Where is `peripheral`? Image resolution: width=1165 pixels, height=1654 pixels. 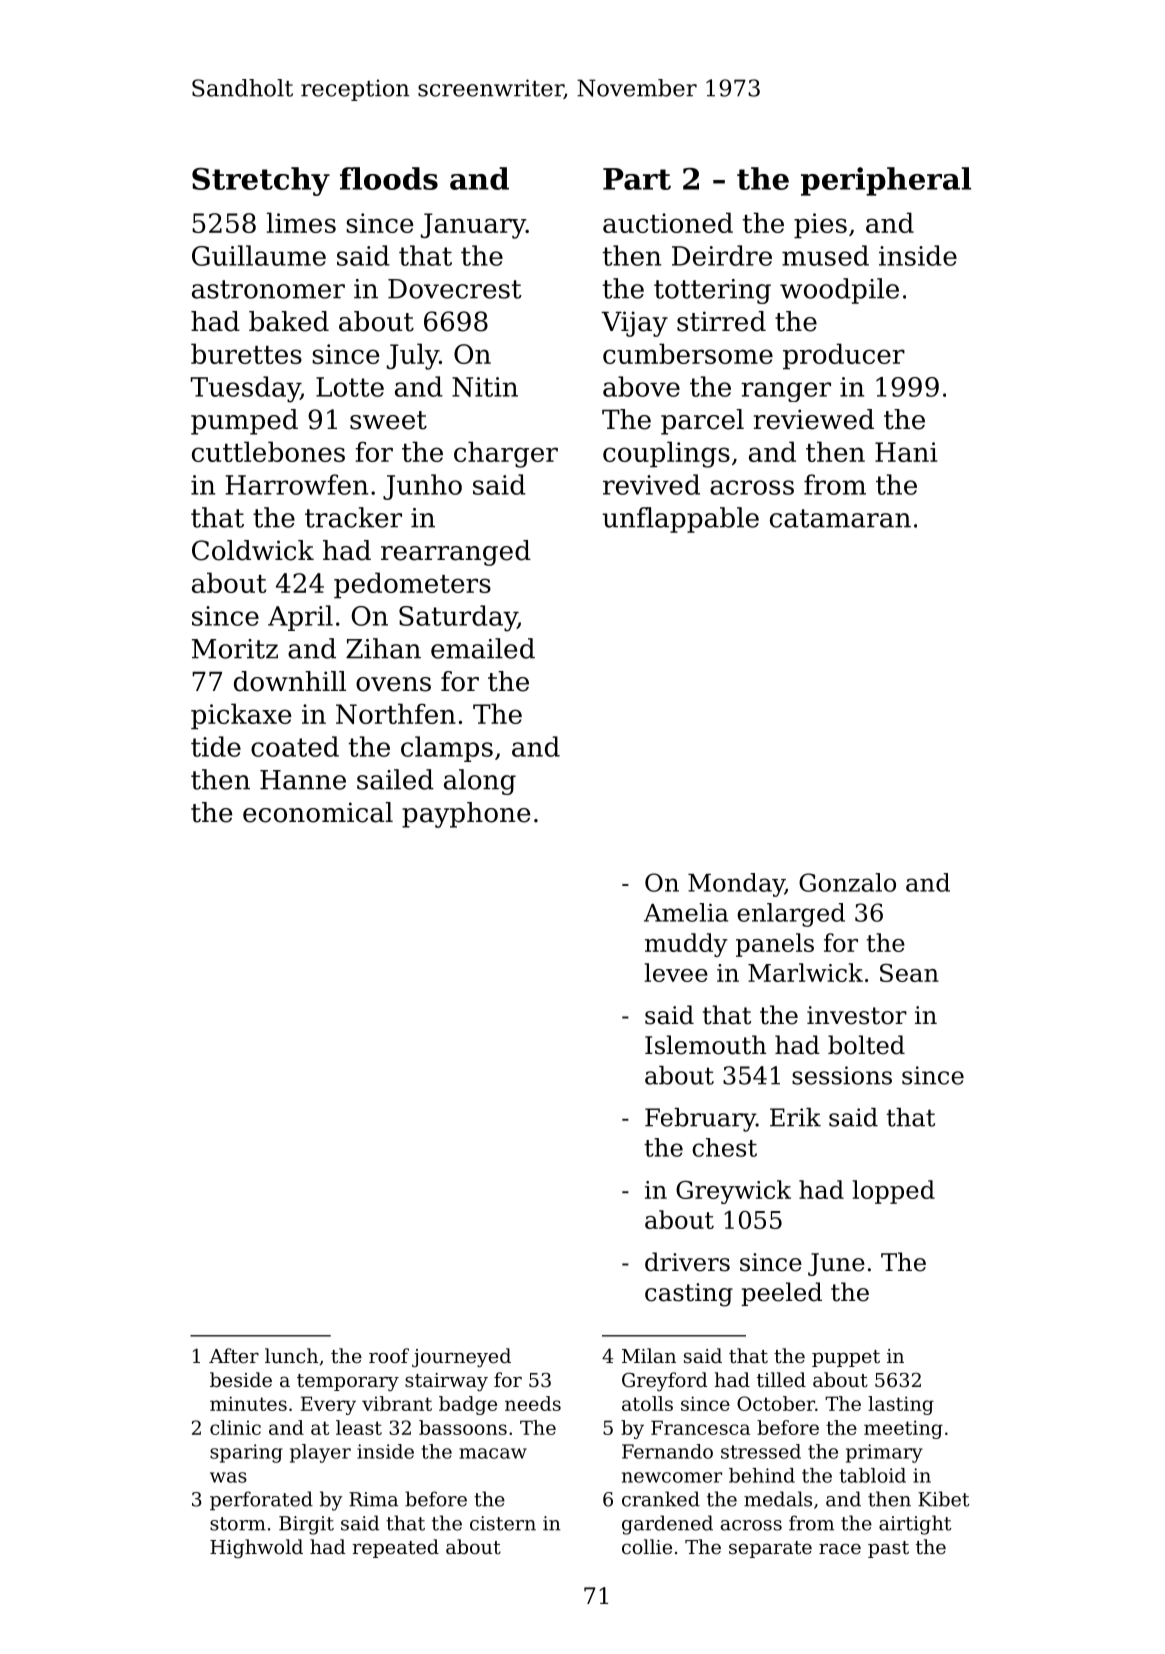
peripheral is located at coordinates (886, 181).
